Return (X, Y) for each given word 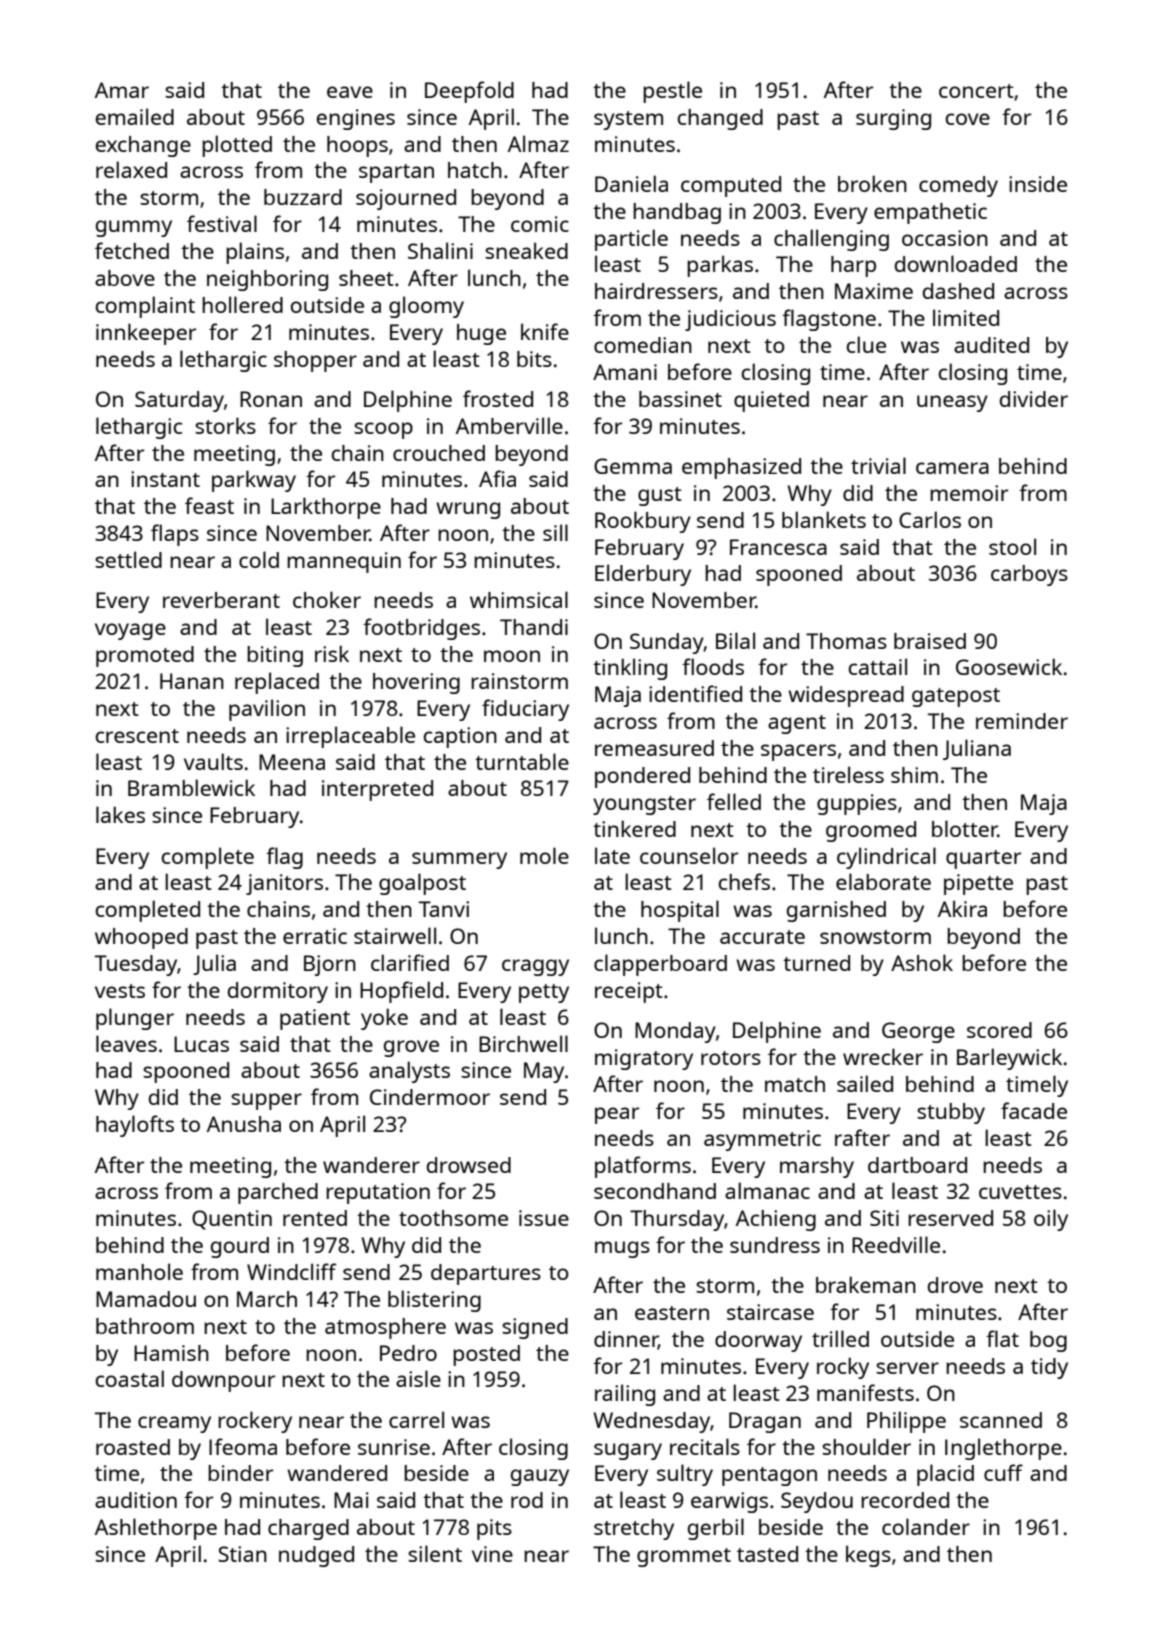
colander (926, 1526)
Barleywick (1009, 1059)
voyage (130, 631)
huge (481, 334)
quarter (983, 859)
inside (1038, 184)
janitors (284, 884)
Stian (242, 1554)
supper (266, 1101)
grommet (684, 1557)
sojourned (406, 199)
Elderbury (643, 575)
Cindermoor (430, 1097)
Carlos (930, 519)
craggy (535, 967)
